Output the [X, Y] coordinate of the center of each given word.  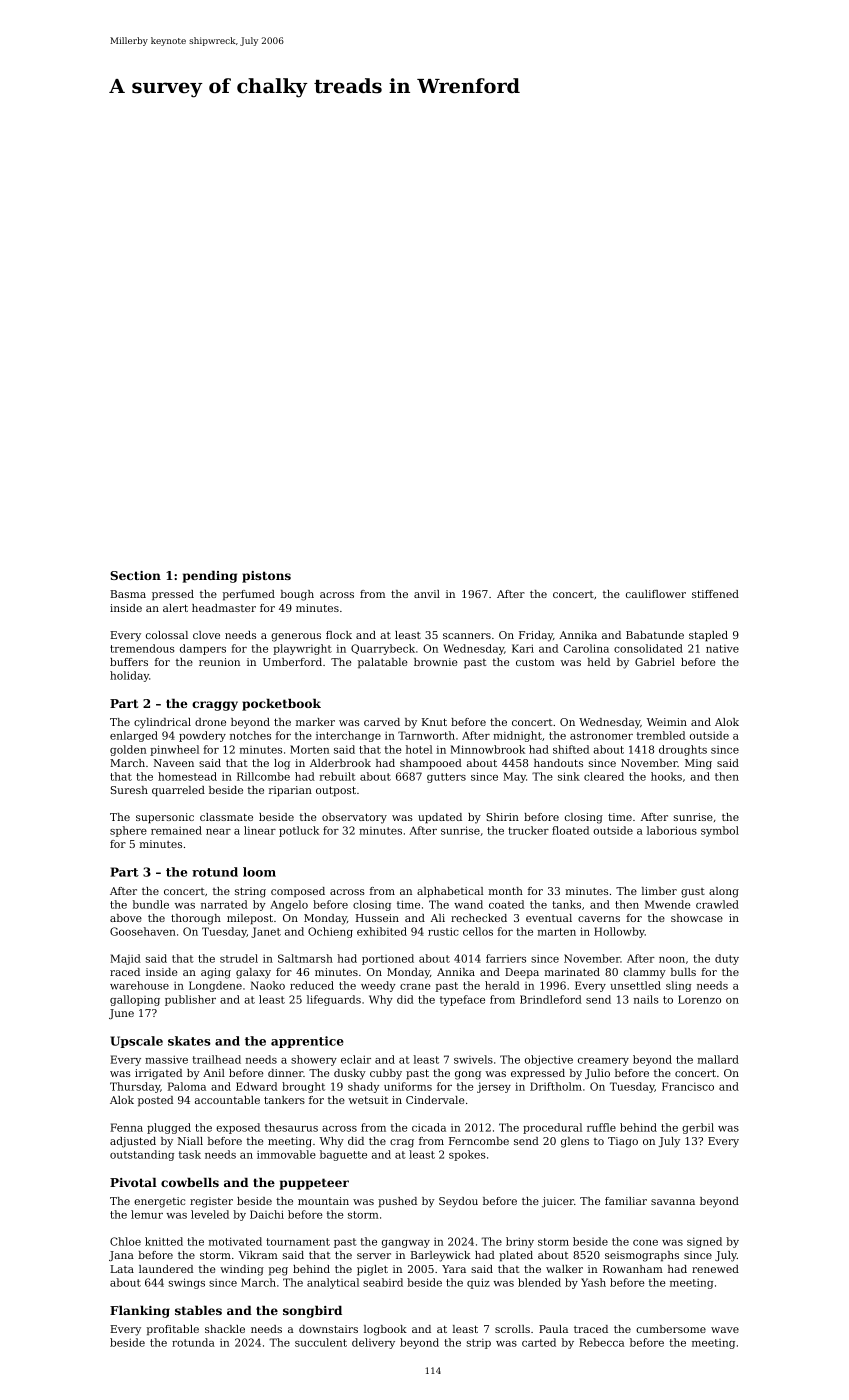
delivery [373, 1343]
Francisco [688, 1086]
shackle [225, 1329]
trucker [528, 830]
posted [155, 1101]
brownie [435, 662]
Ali [438, 918]
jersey [494, 1087]
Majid [125, 959]
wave [725, 1330]
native [722, 649]
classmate [226, 817]
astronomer [601, 736]
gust [693, 893]
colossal [167, 635]
